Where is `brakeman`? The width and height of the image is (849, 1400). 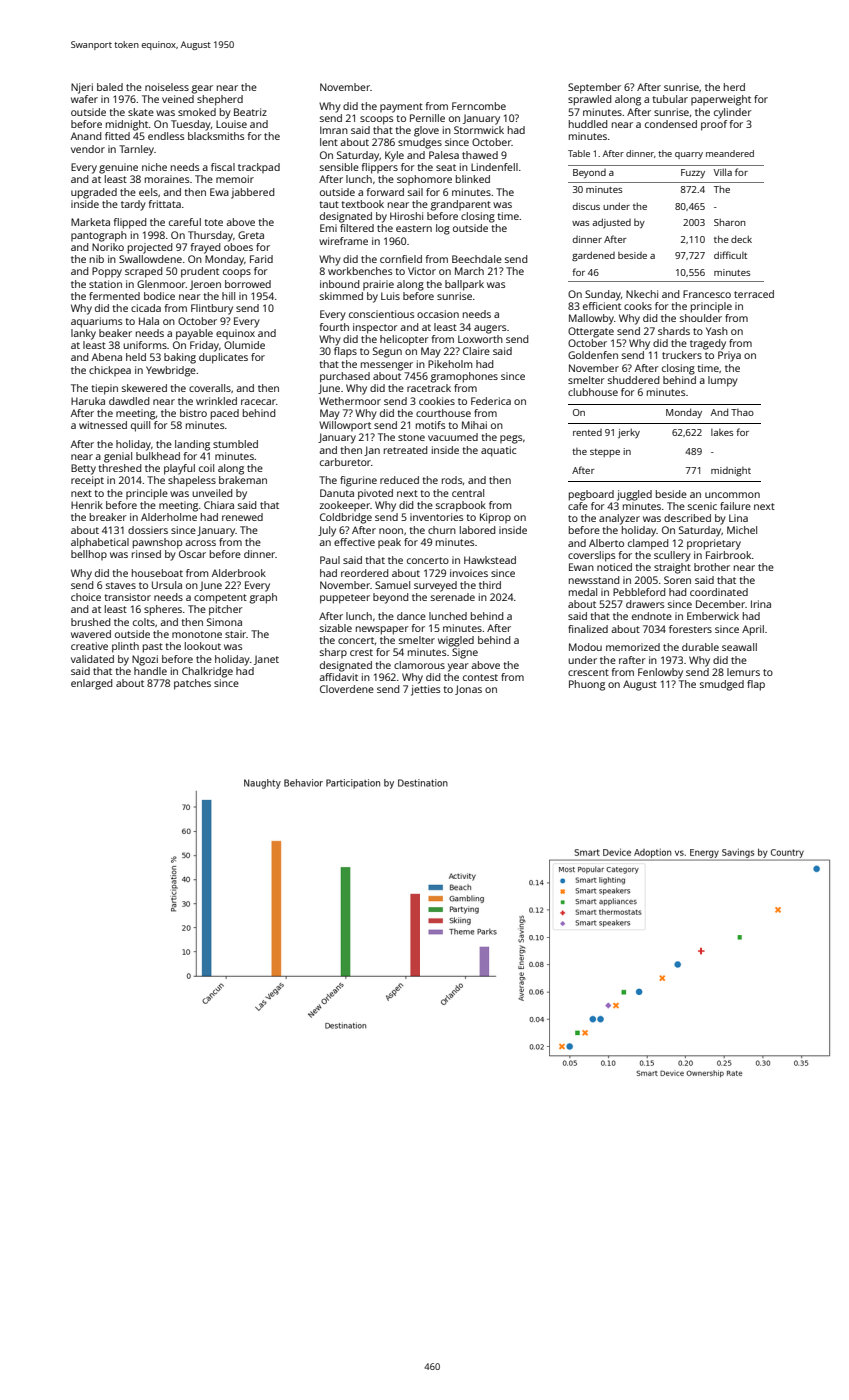
brakeman is located at coordinates (243, 480).
